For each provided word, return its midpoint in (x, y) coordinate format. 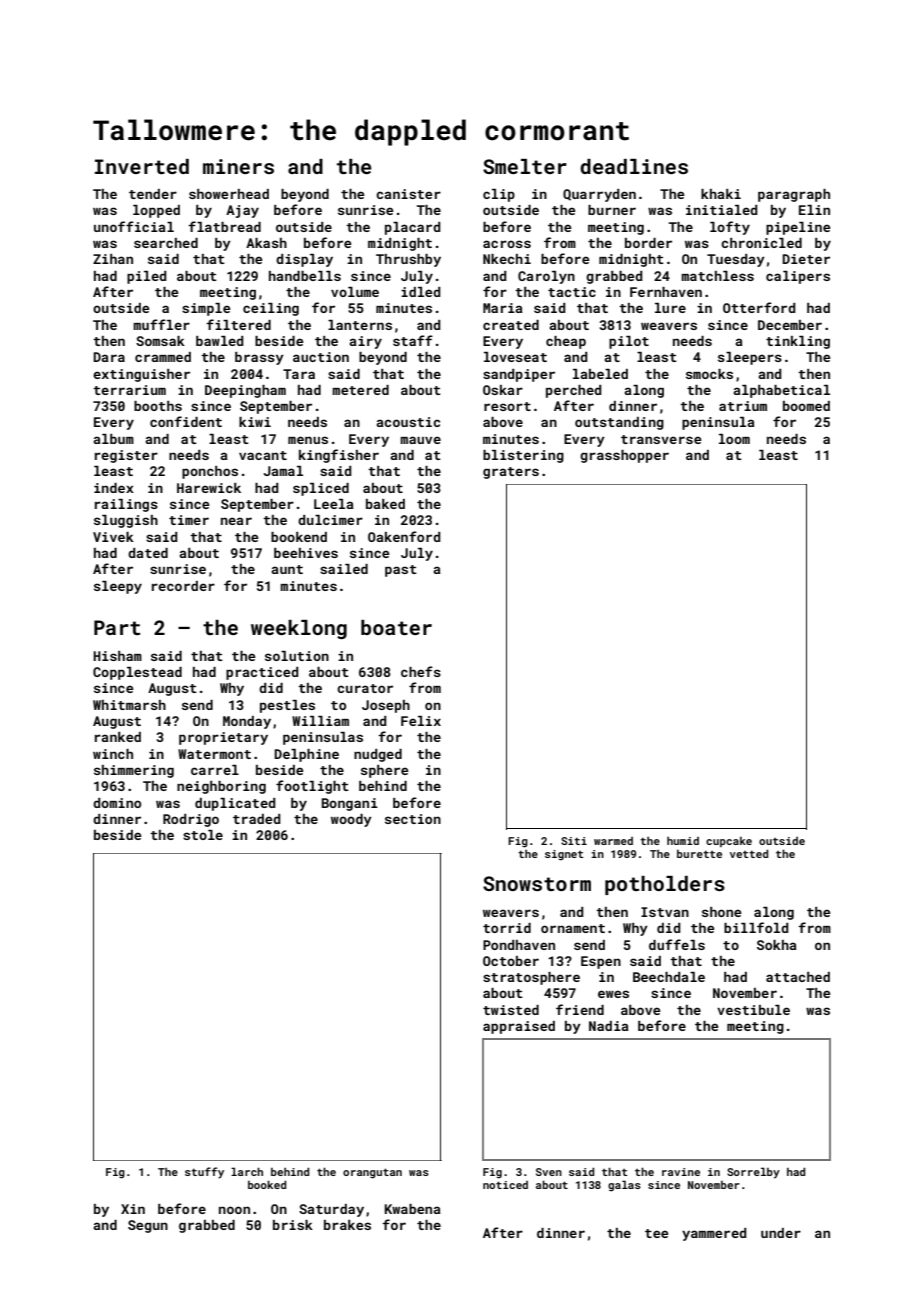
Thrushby (408, 260)
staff (413, 340)
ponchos (210, 472)
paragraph (794, 195)
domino (117, 803)
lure (670, 308)
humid (683, 841)
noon (234, 1210)
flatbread (224, 226)
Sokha (777, 945)
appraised (519, 1027)
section (413, 819)
